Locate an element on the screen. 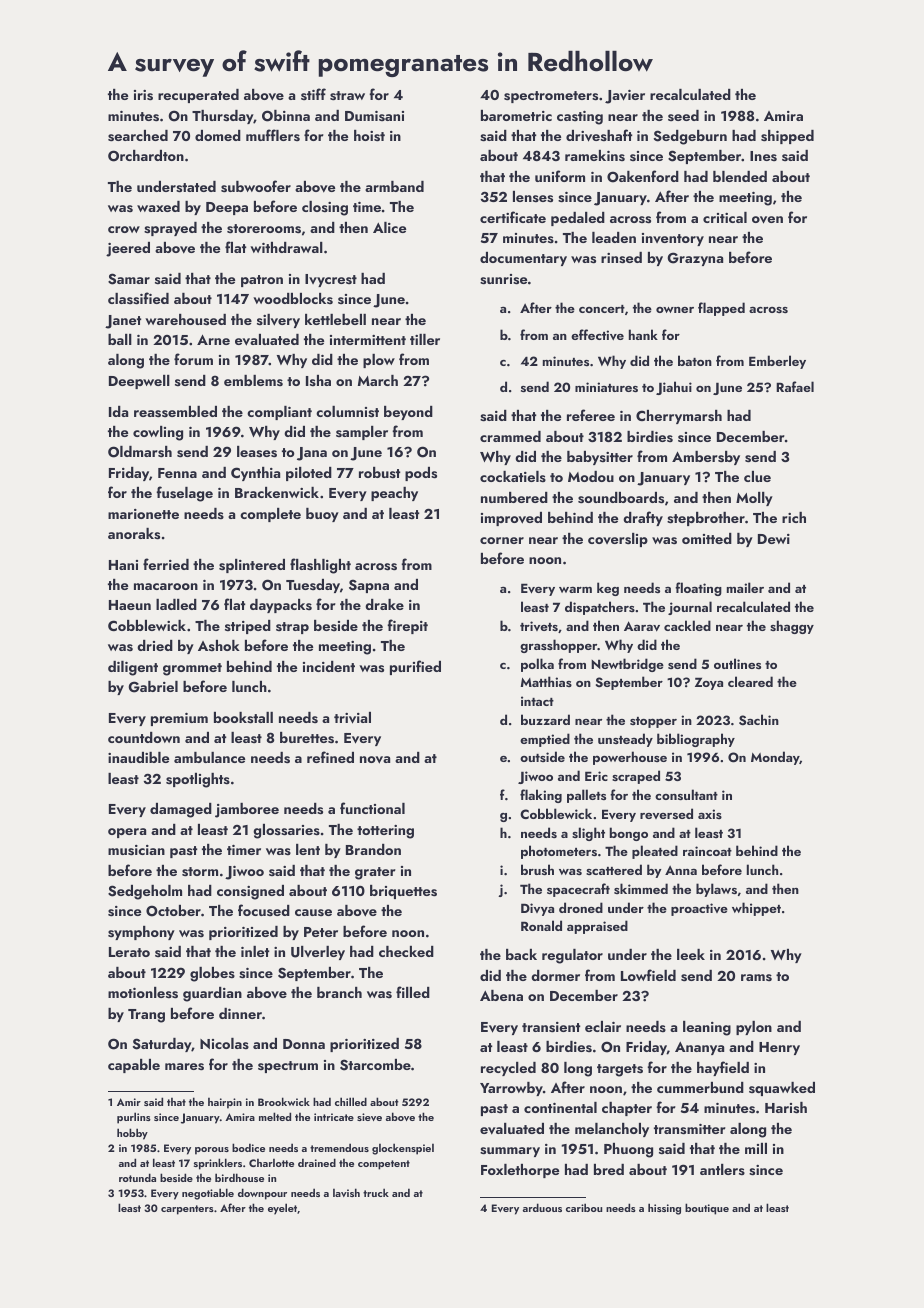 This screenshot has width=924, height=1308. eyelet is located at coordinates (282, 1209).
